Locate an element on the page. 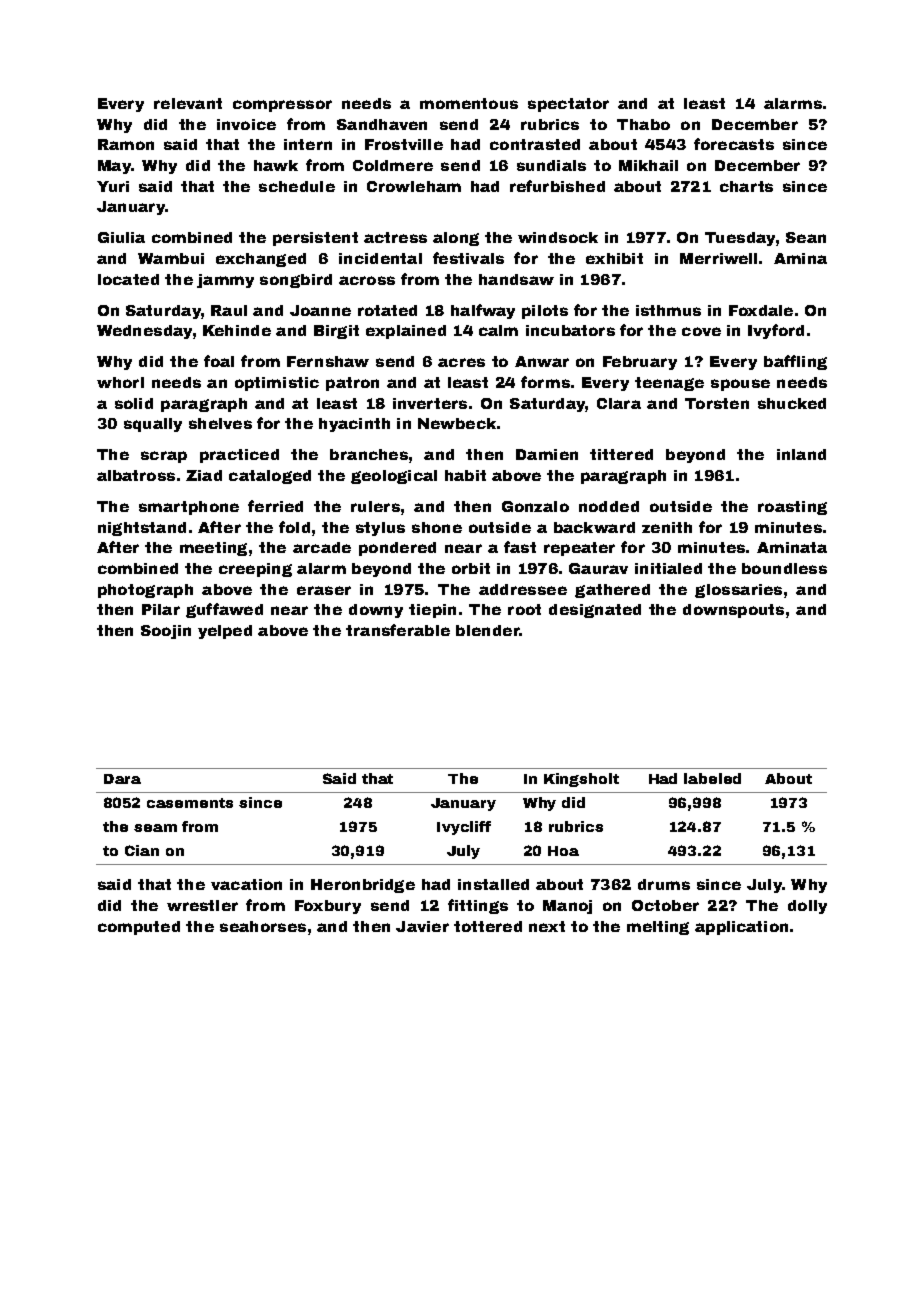 The height and width of the page is (1308, 924). orbit is located at coordinates (471, 568).
